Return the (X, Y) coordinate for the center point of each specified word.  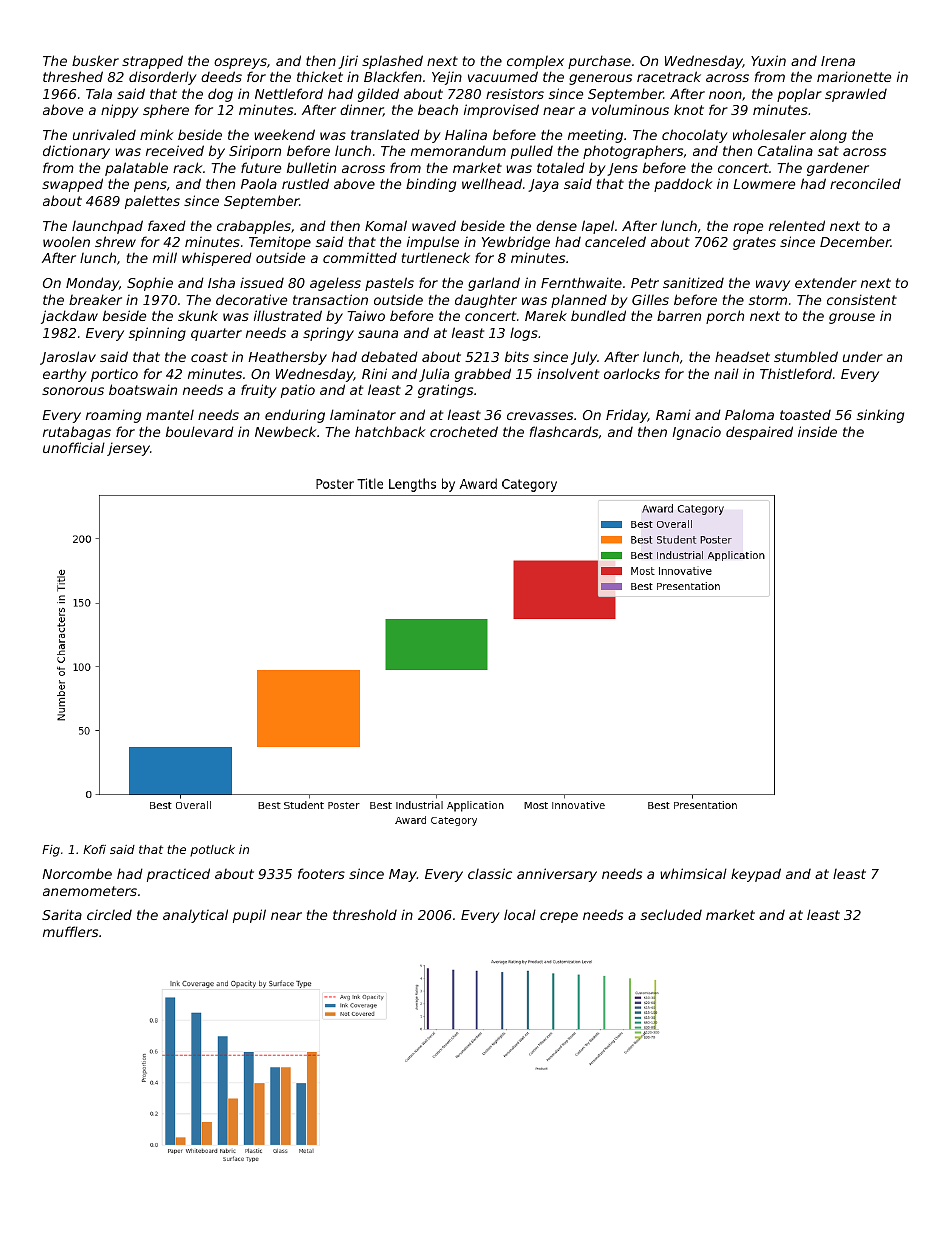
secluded (671, 914)
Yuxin (768, 60)
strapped (152, 62)
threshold (365, 914)
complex (535, 62)
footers (321, 873)
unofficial (74, 447)
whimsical (693, 873)
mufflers (70, 931)
